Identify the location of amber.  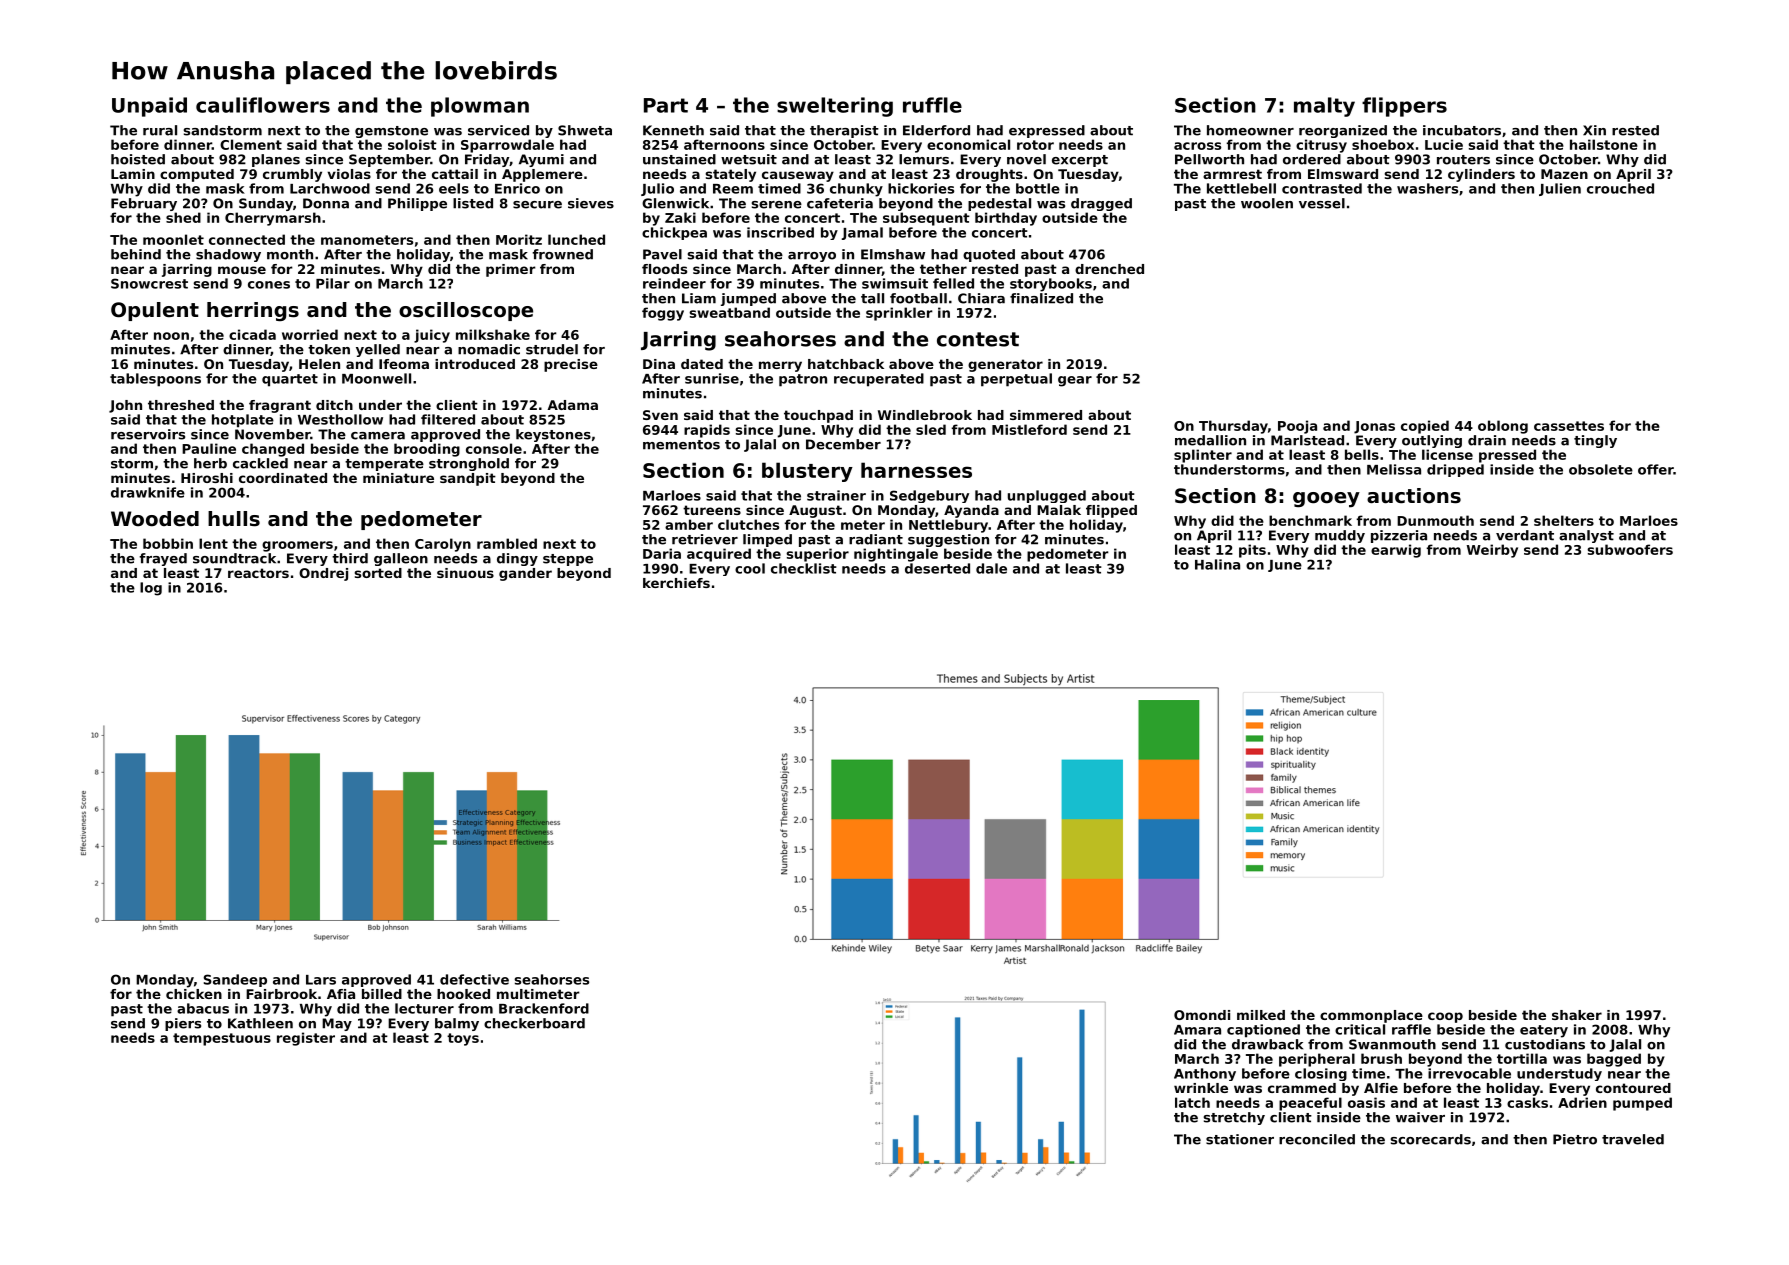
(689, 524).
